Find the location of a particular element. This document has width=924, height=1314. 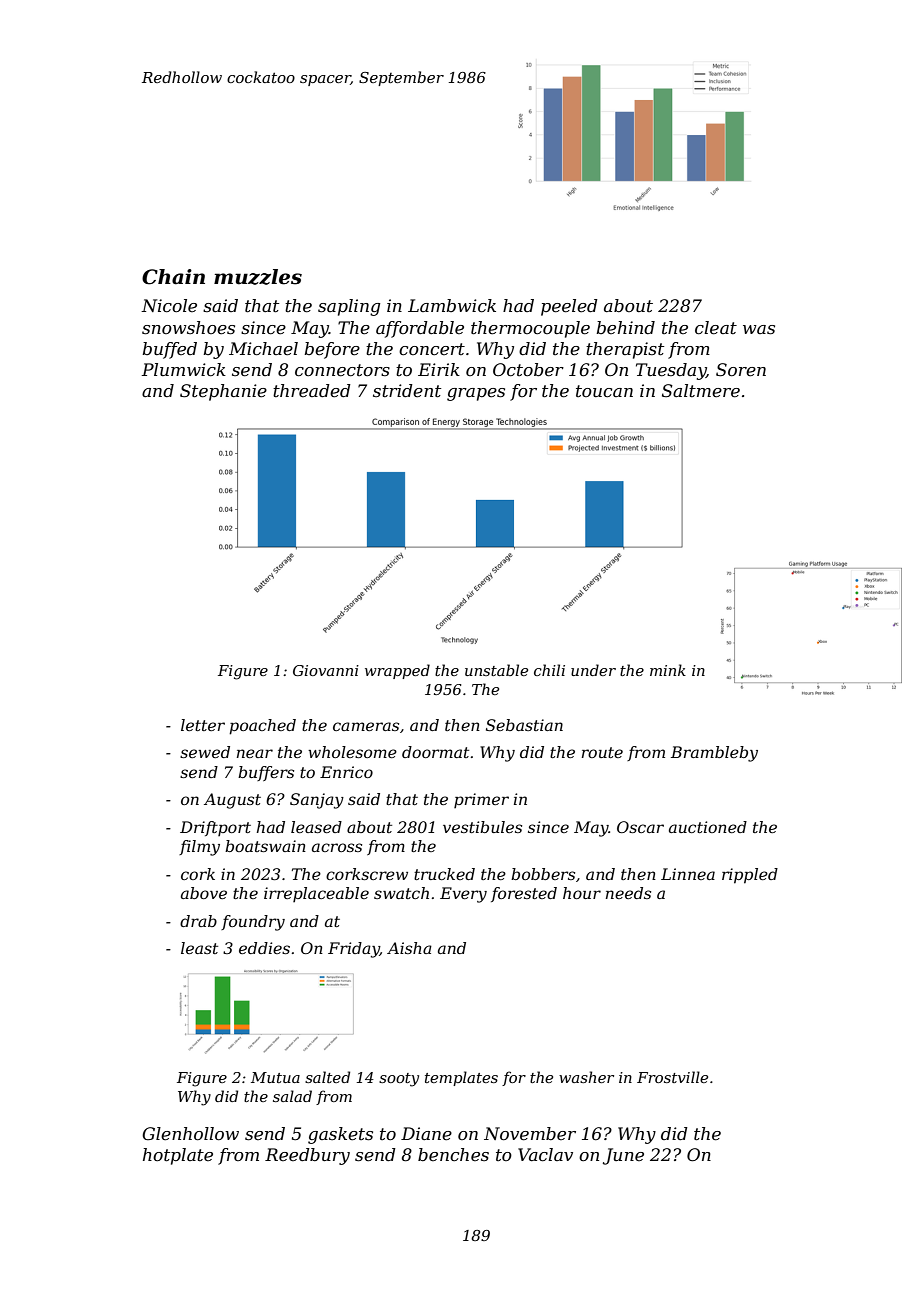

Aisha is located at coordinates (409, 948).
